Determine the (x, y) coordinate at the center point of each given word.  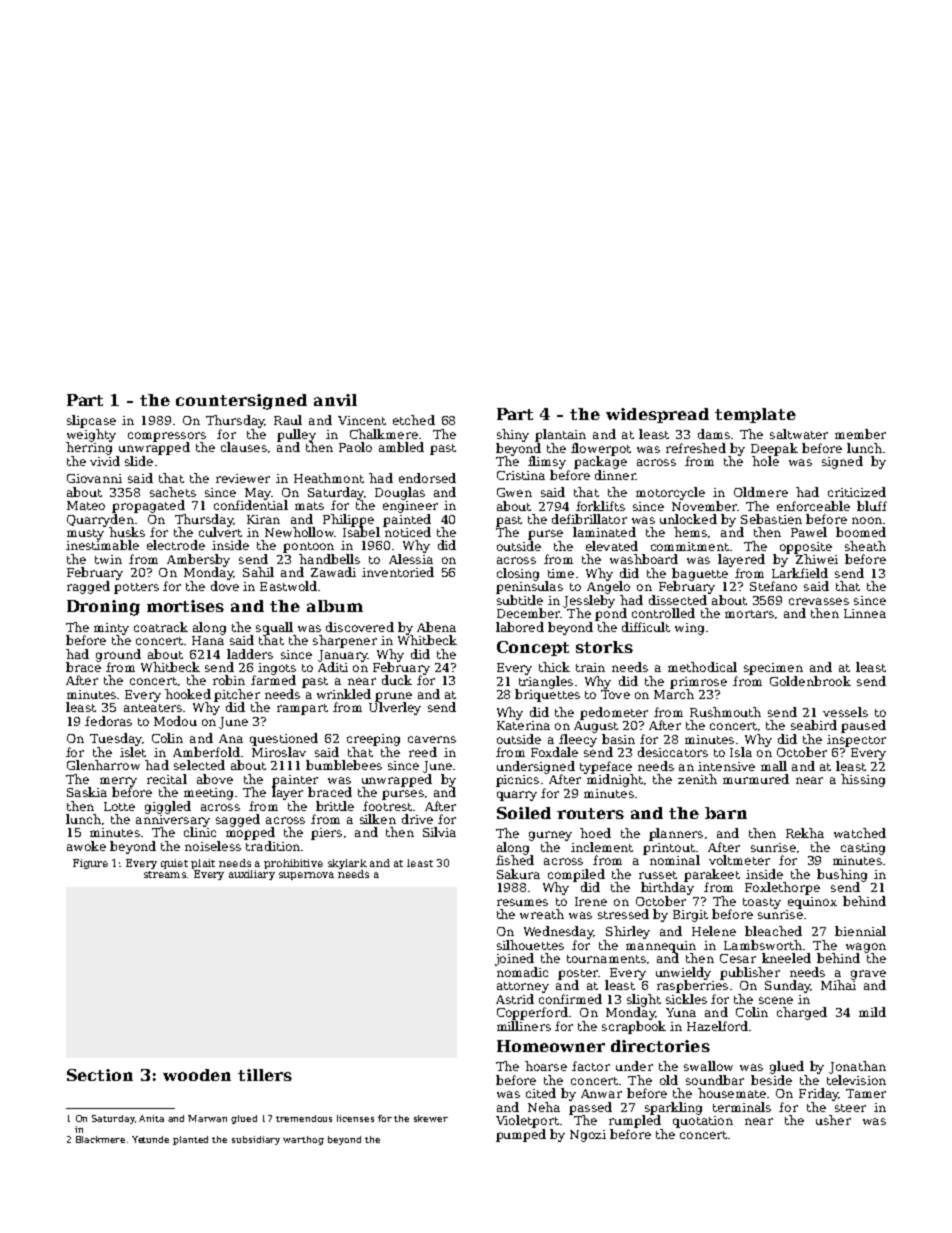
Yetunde (150, 1139)
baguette (700, 574)
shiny (513, 435)
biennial (860, 931)
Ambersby (198, 560)
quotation (703, 1122)
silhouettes (530, 945)
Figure (90, 864)
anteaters (153, 708)
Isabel (361, 532)
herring (89, 448)
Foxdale (554, 752)
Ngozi (588, 1136)
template (755, 415)
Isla (741, 752)
